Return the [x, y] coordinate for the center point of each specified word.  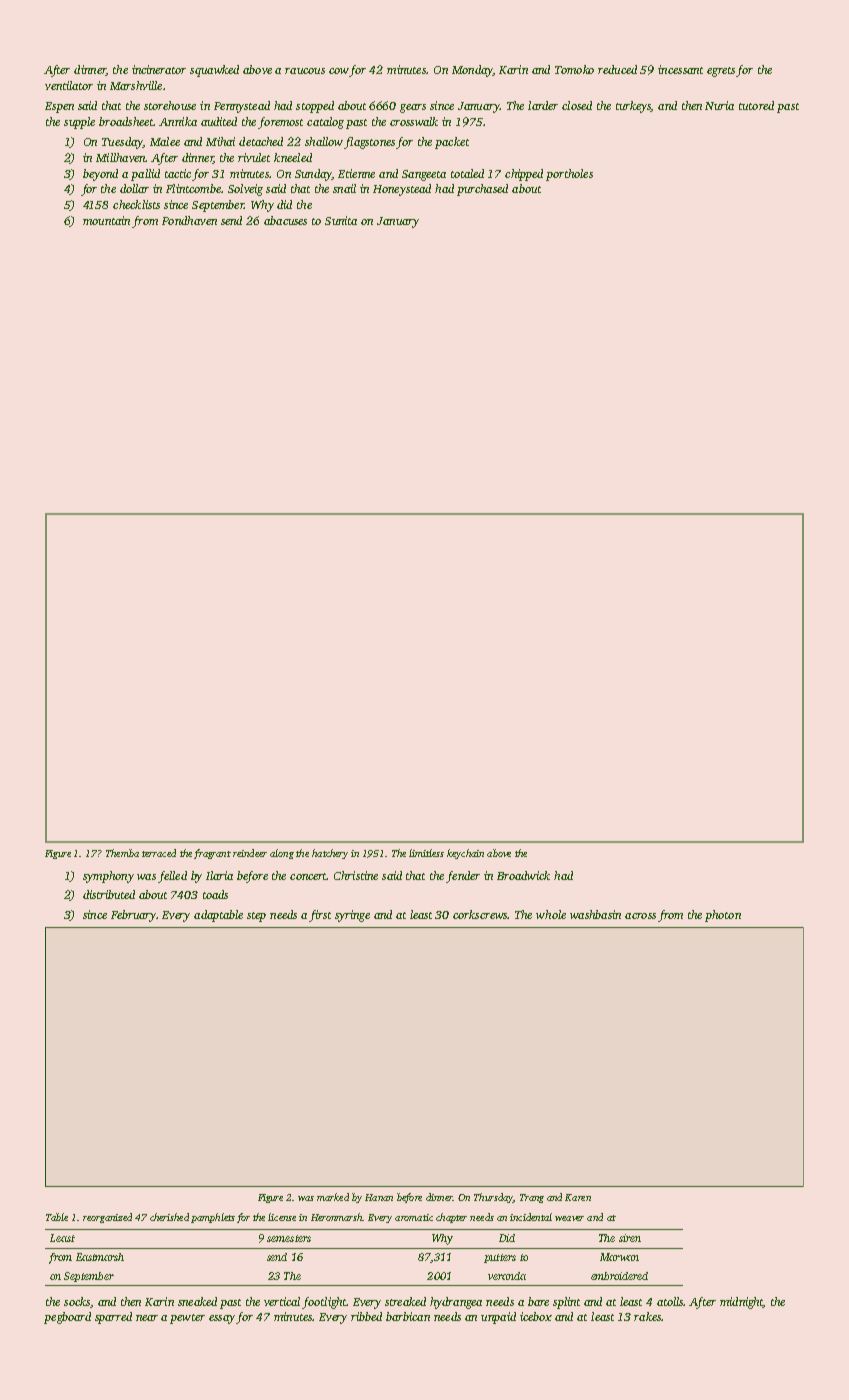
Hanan [379, 1197]
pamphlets [213, 1218]
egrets [722, 72]
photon [723, 916]
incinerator [159, 69]
